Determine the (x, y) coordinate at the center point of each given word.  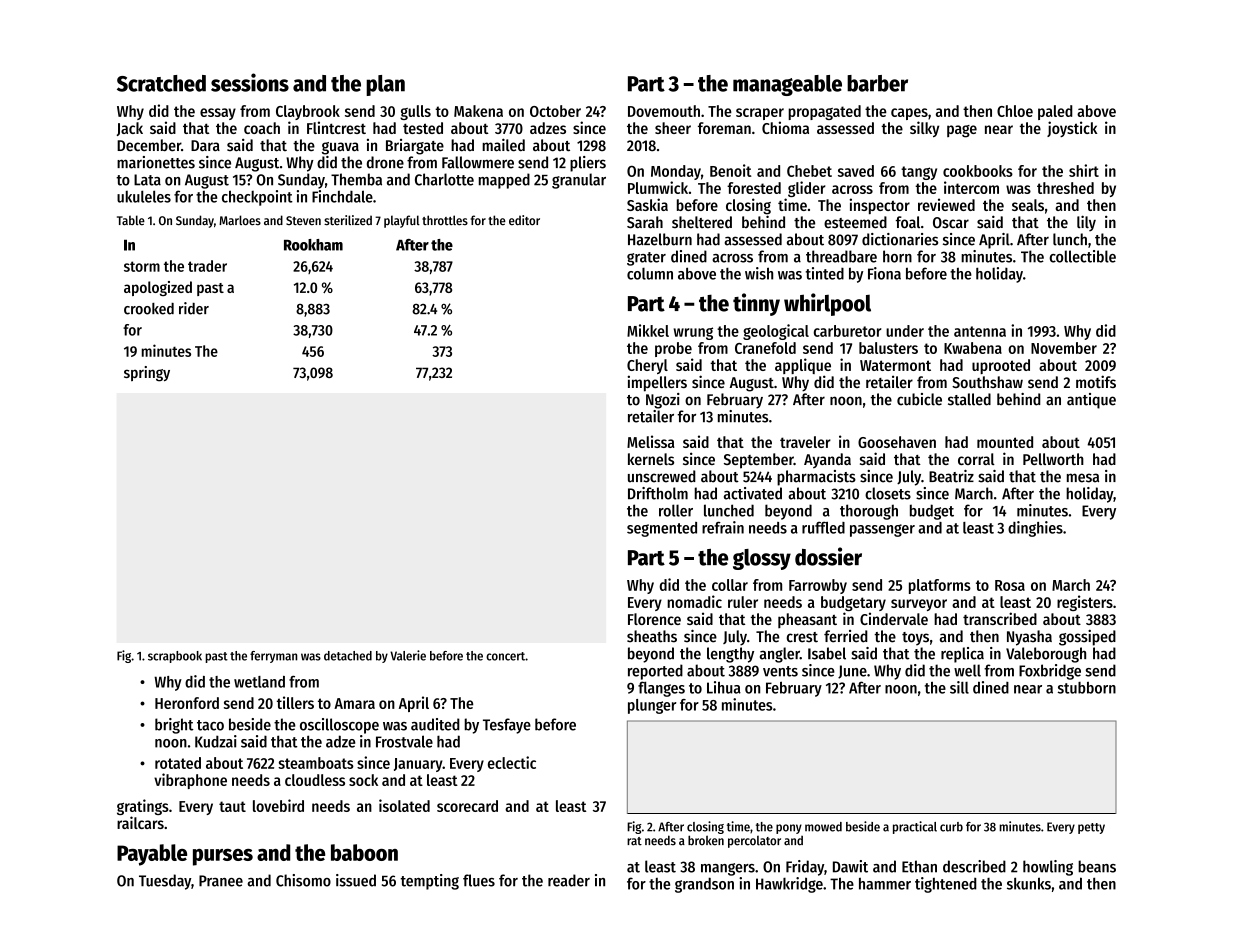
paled (1055, 112)
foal (908, 222)
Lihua (724, 687)
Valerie (408, 655)
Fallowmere (478, 162)
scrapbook (175, 657)
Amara (354, 703)
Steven (303, 220)
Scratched (161, 83)
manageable (787, 85)
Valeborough (1046, 655)
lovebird (278, 805)
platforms (940, 586)
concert (505, 656)
